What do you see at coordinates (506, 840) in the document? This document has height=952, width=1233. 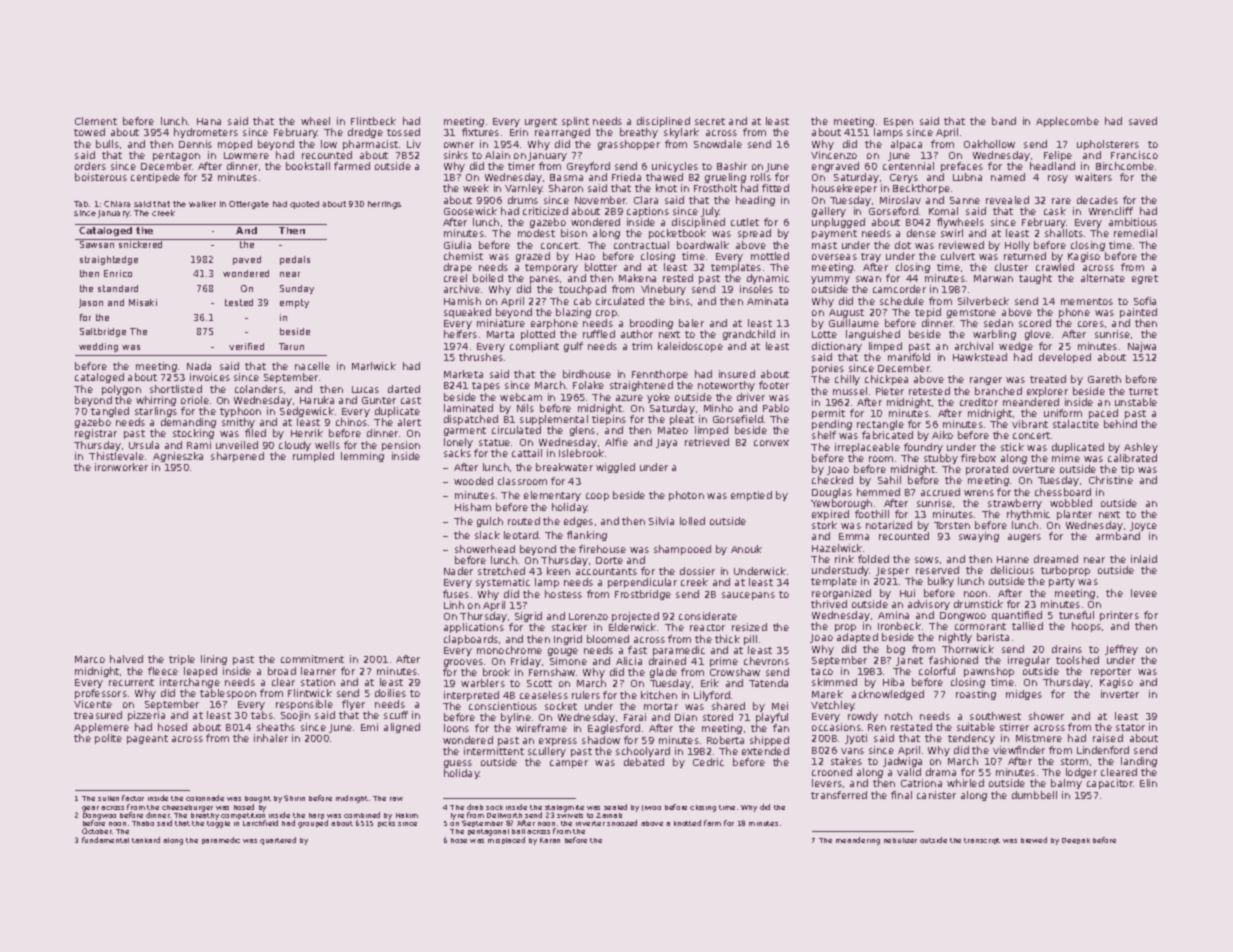 I see `misplaced` at bounding box center [506, 840].
